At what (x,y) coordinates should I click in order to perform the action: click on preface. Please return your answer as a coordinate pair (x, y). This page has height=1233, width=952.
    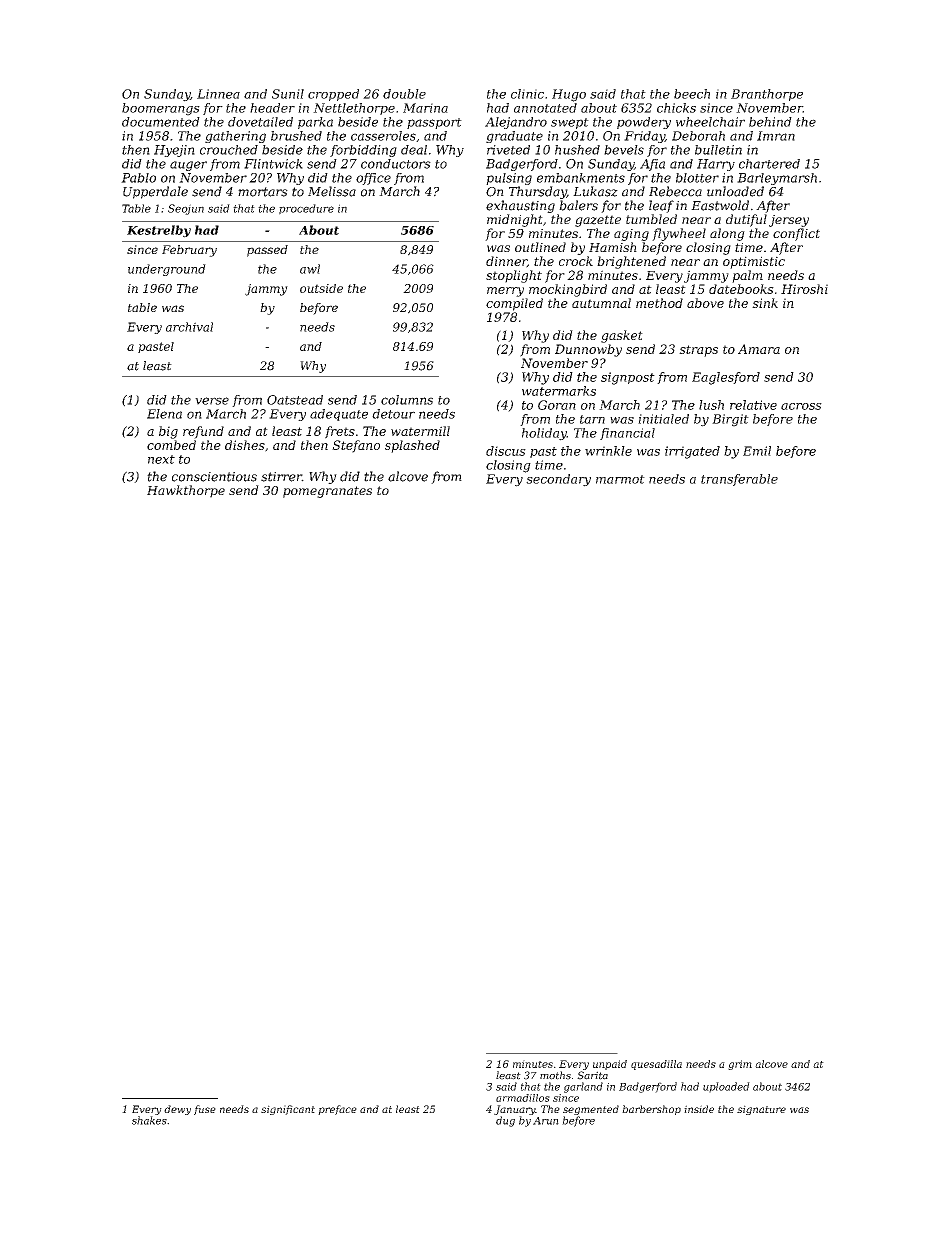
    Looking at the image, I should click on (337, 1110).
